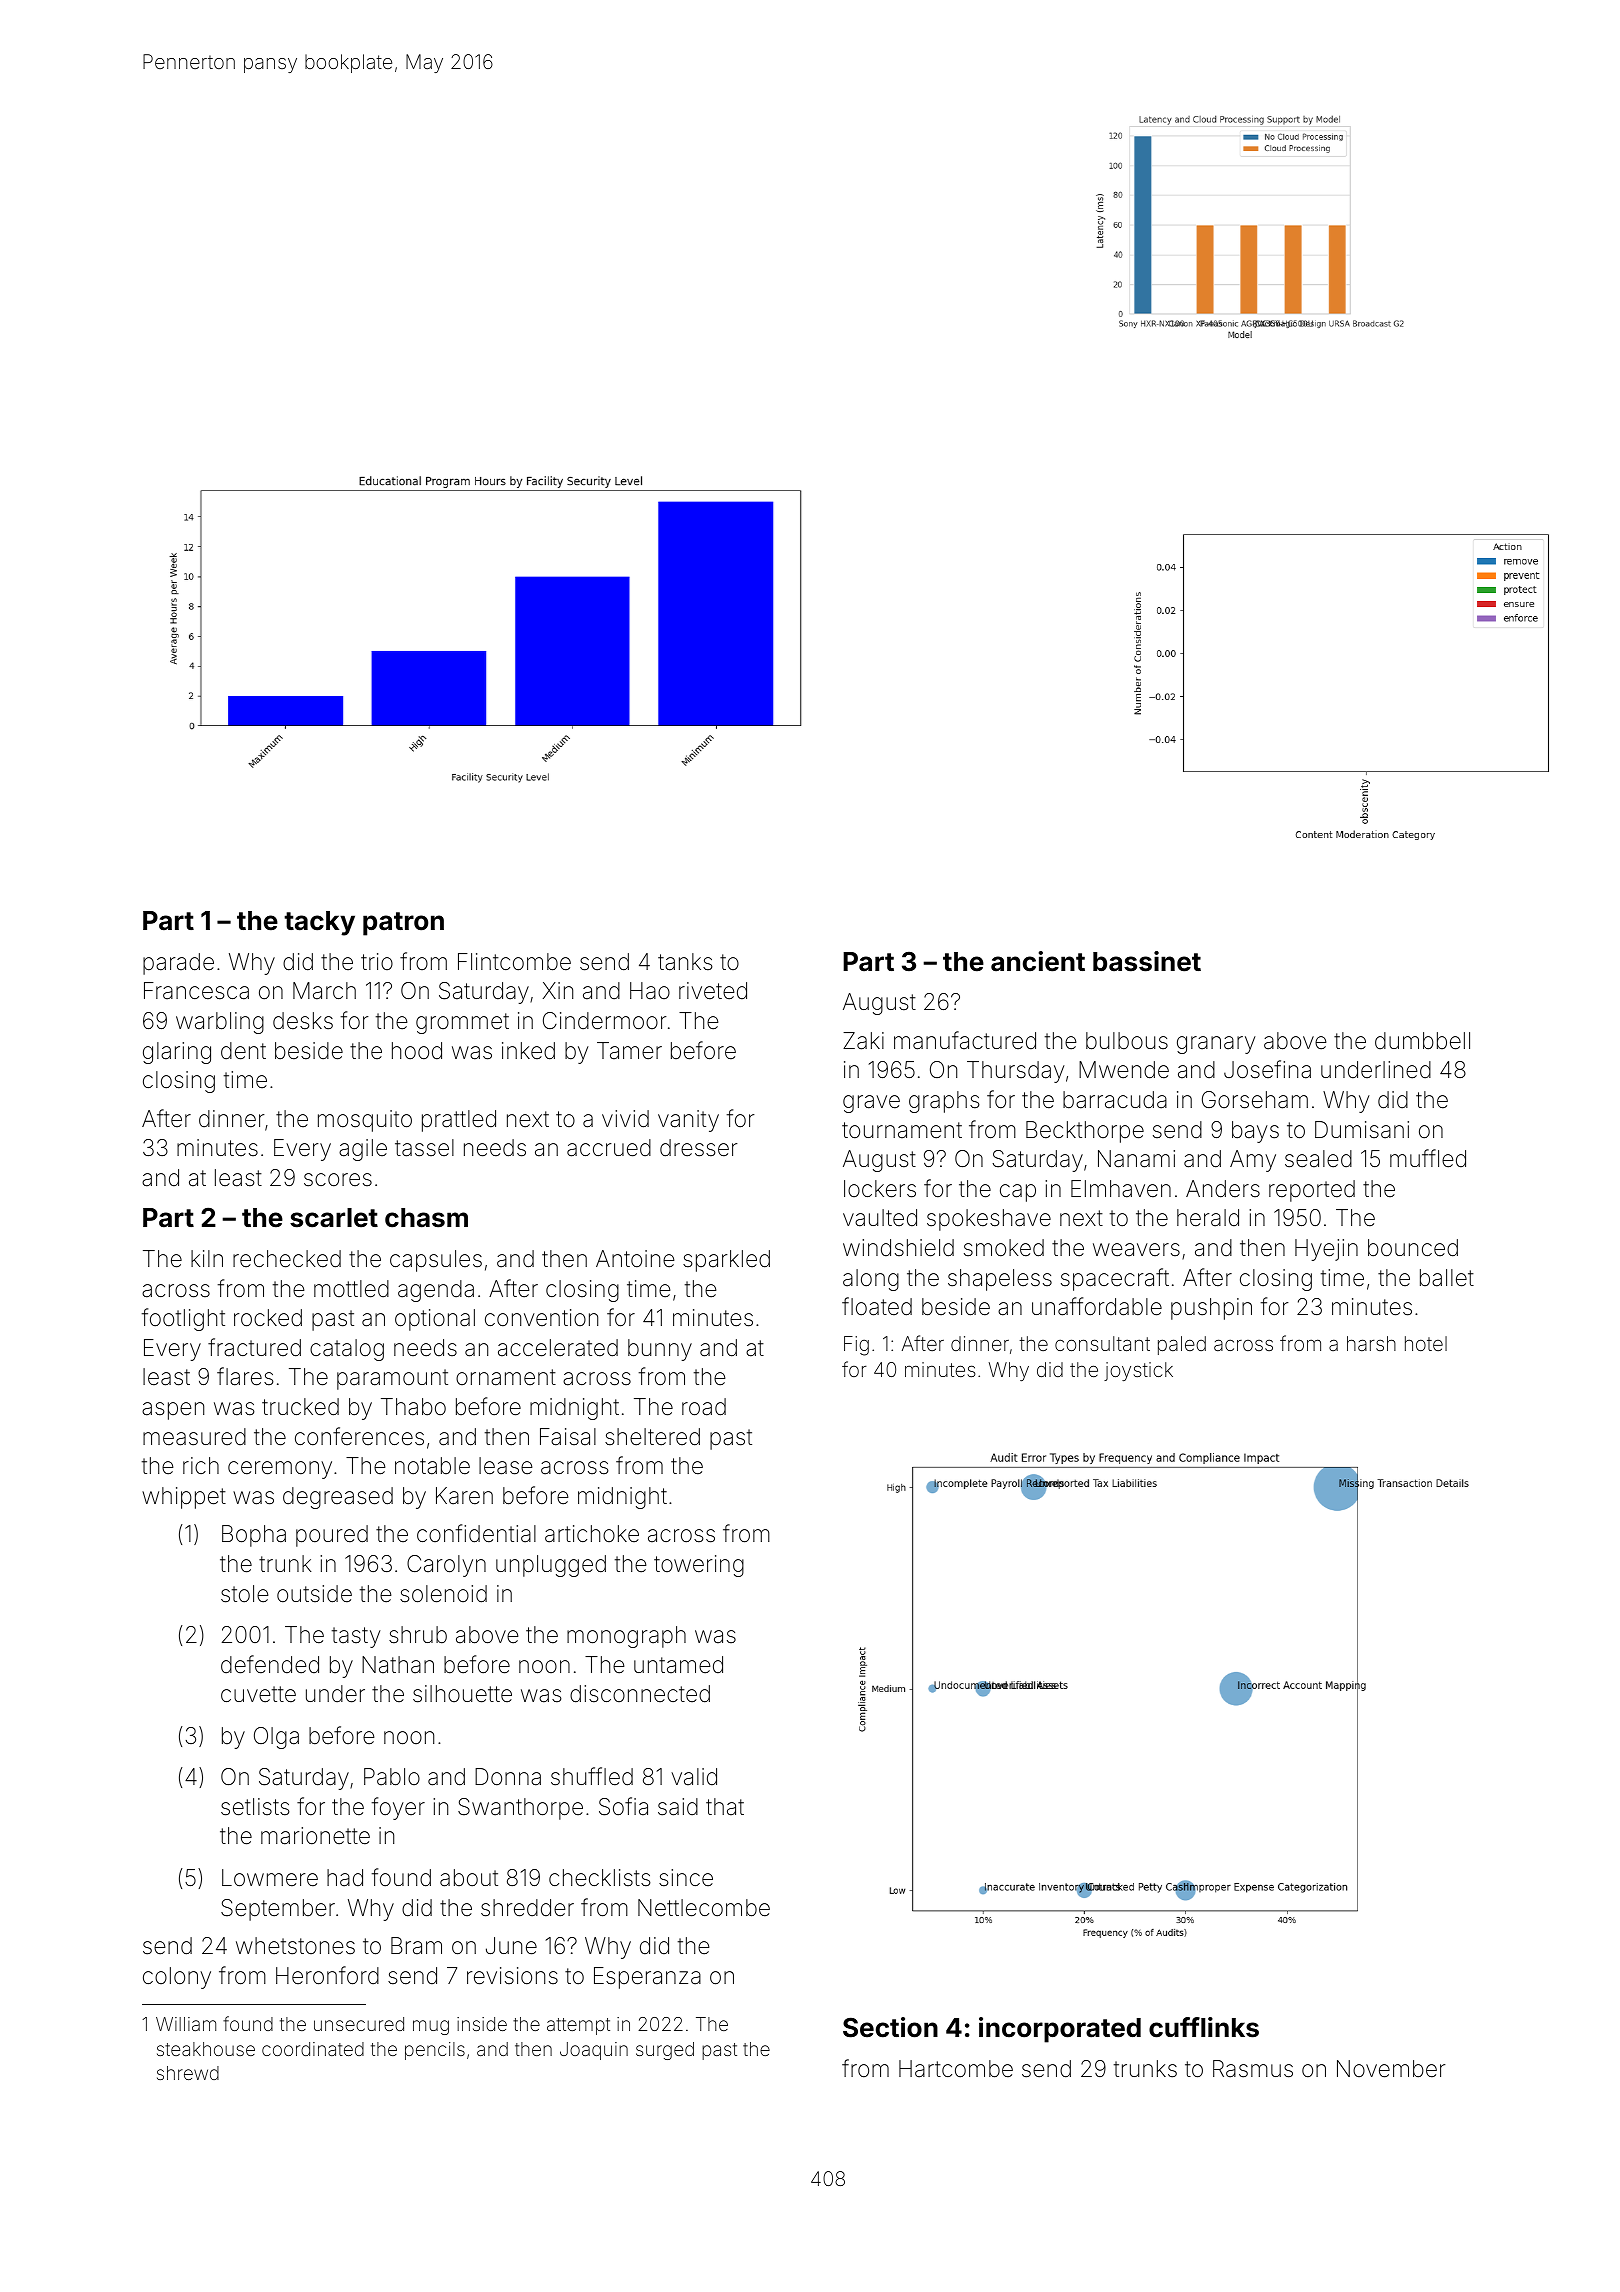  I want to click on dumbbell, so click(1422, 1041).
